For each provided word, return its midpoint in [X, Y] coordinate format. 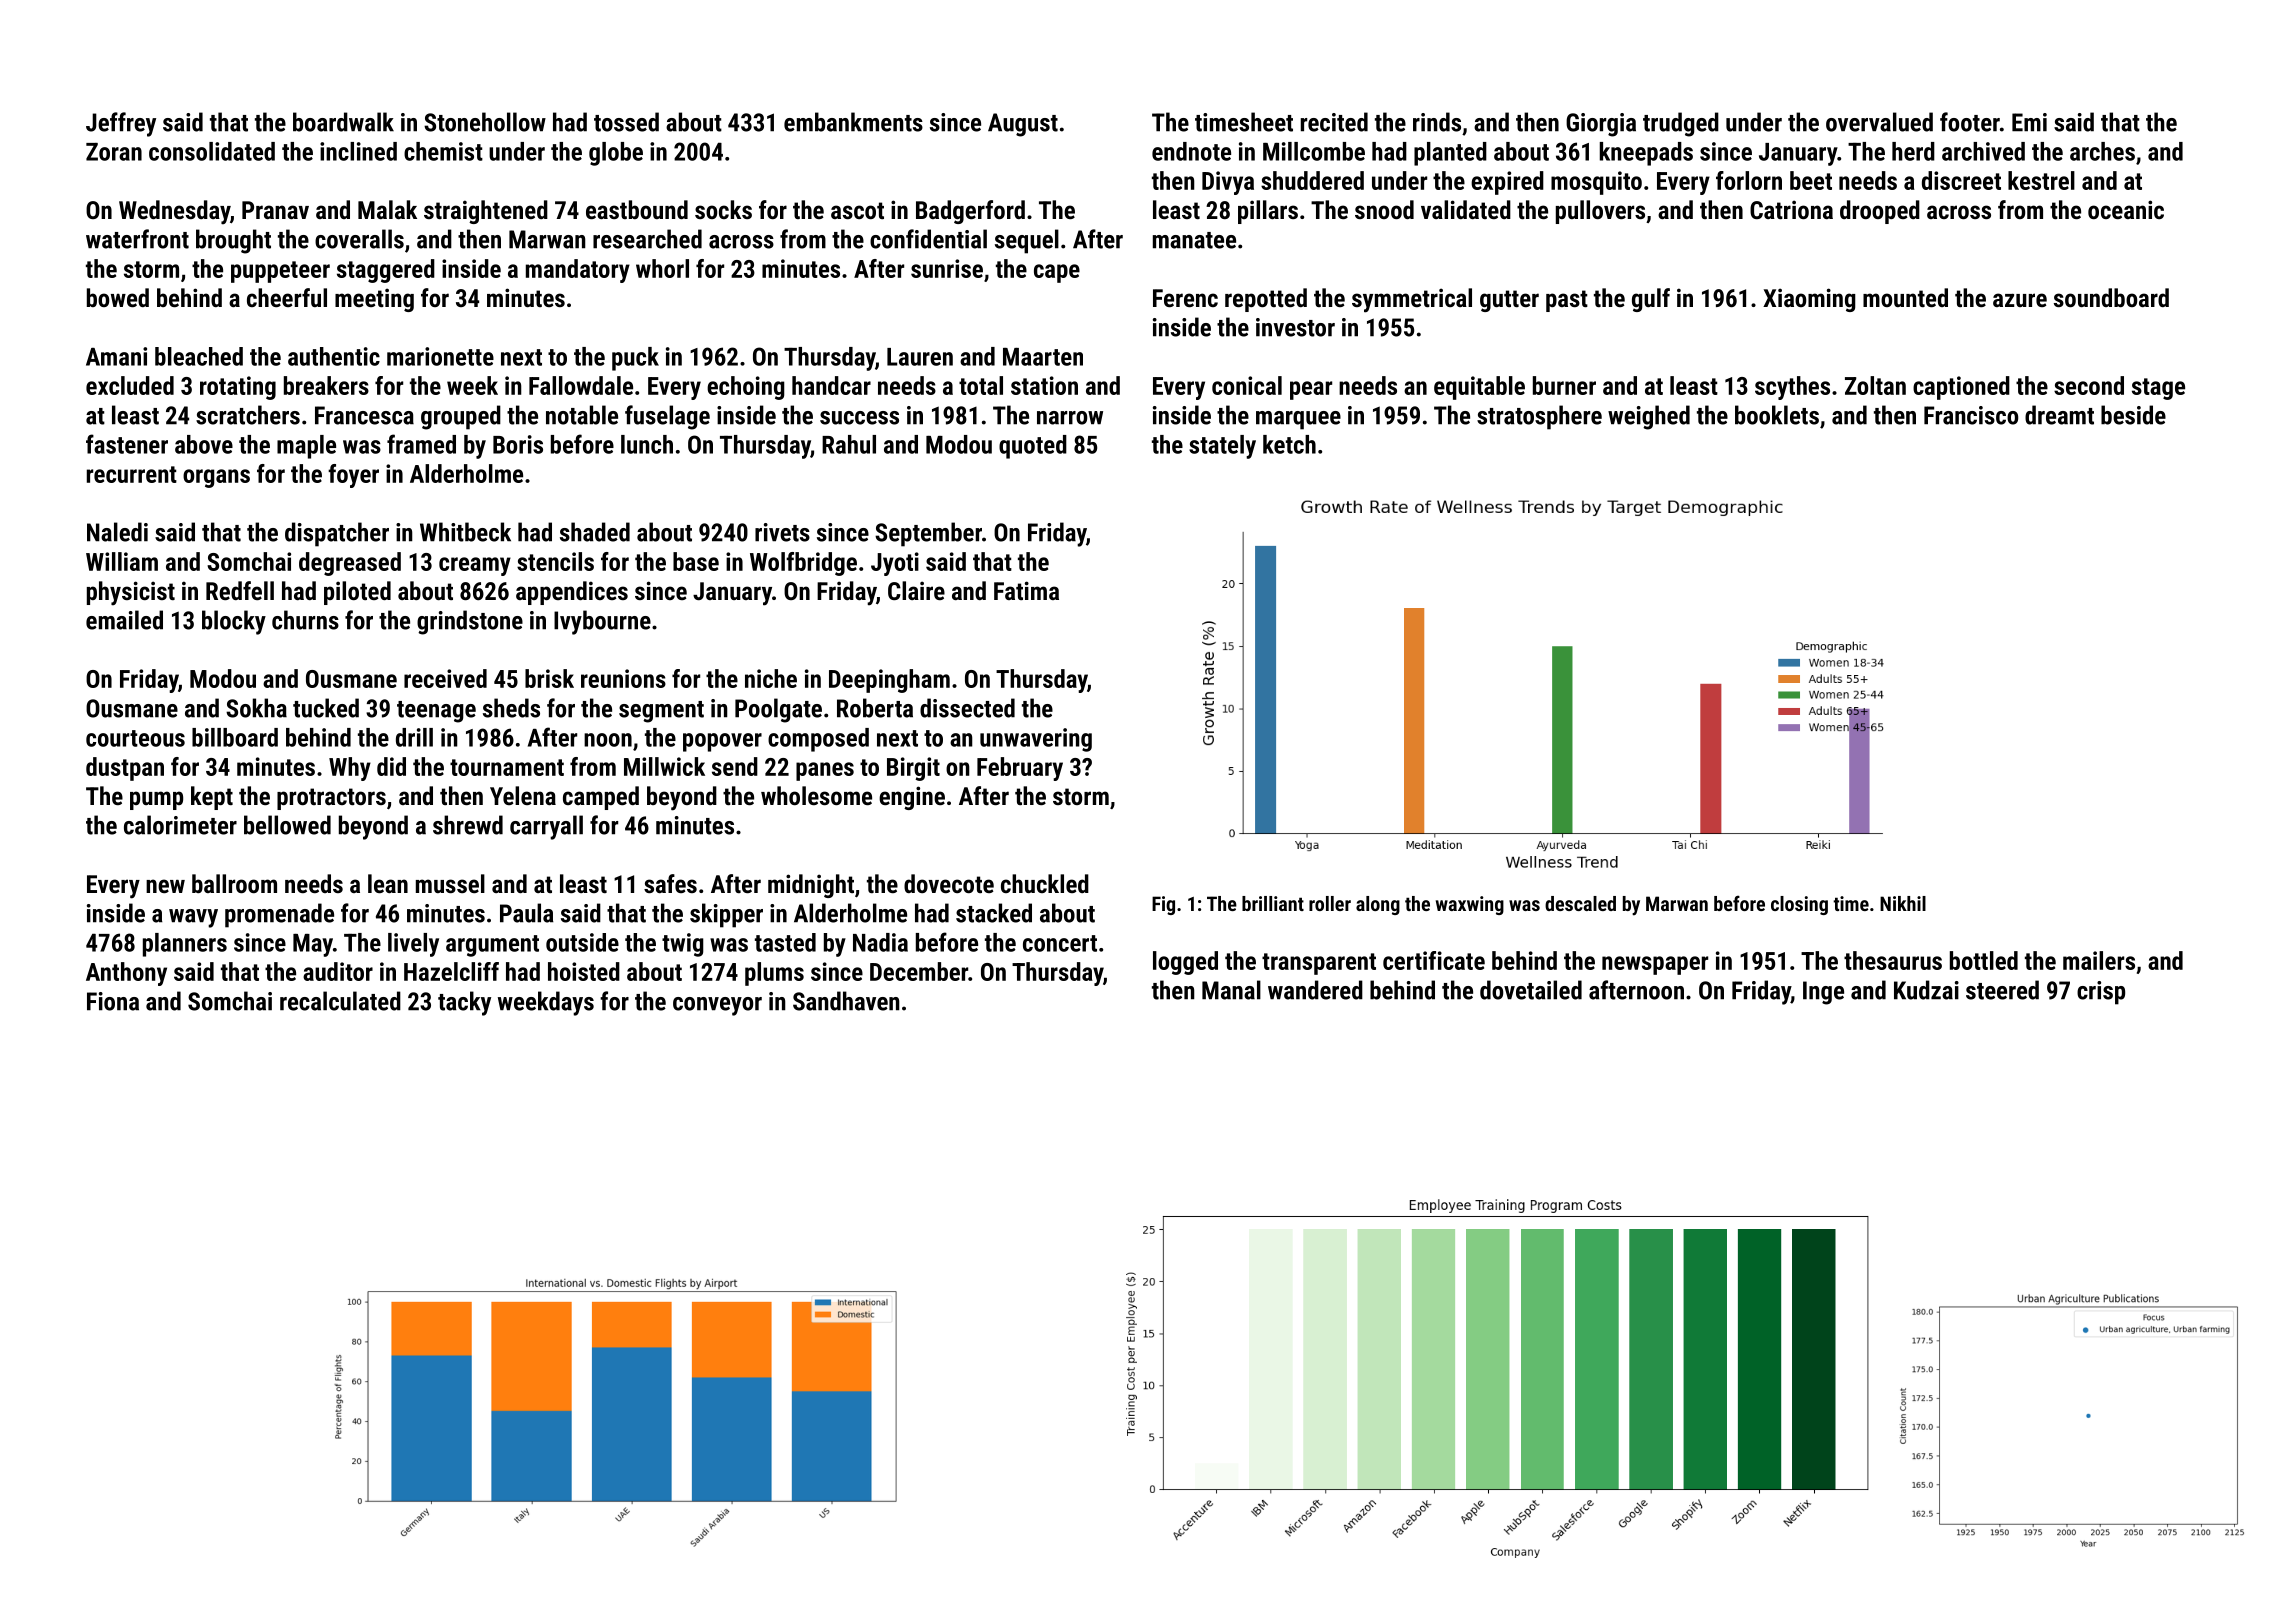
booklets [1777, 415]
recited [1334, 122]
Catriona [1791, 209]
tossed [626, 122]
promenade [279, 915]
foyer [353, 476]
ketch [1289, 444]
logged [1185, 963]
